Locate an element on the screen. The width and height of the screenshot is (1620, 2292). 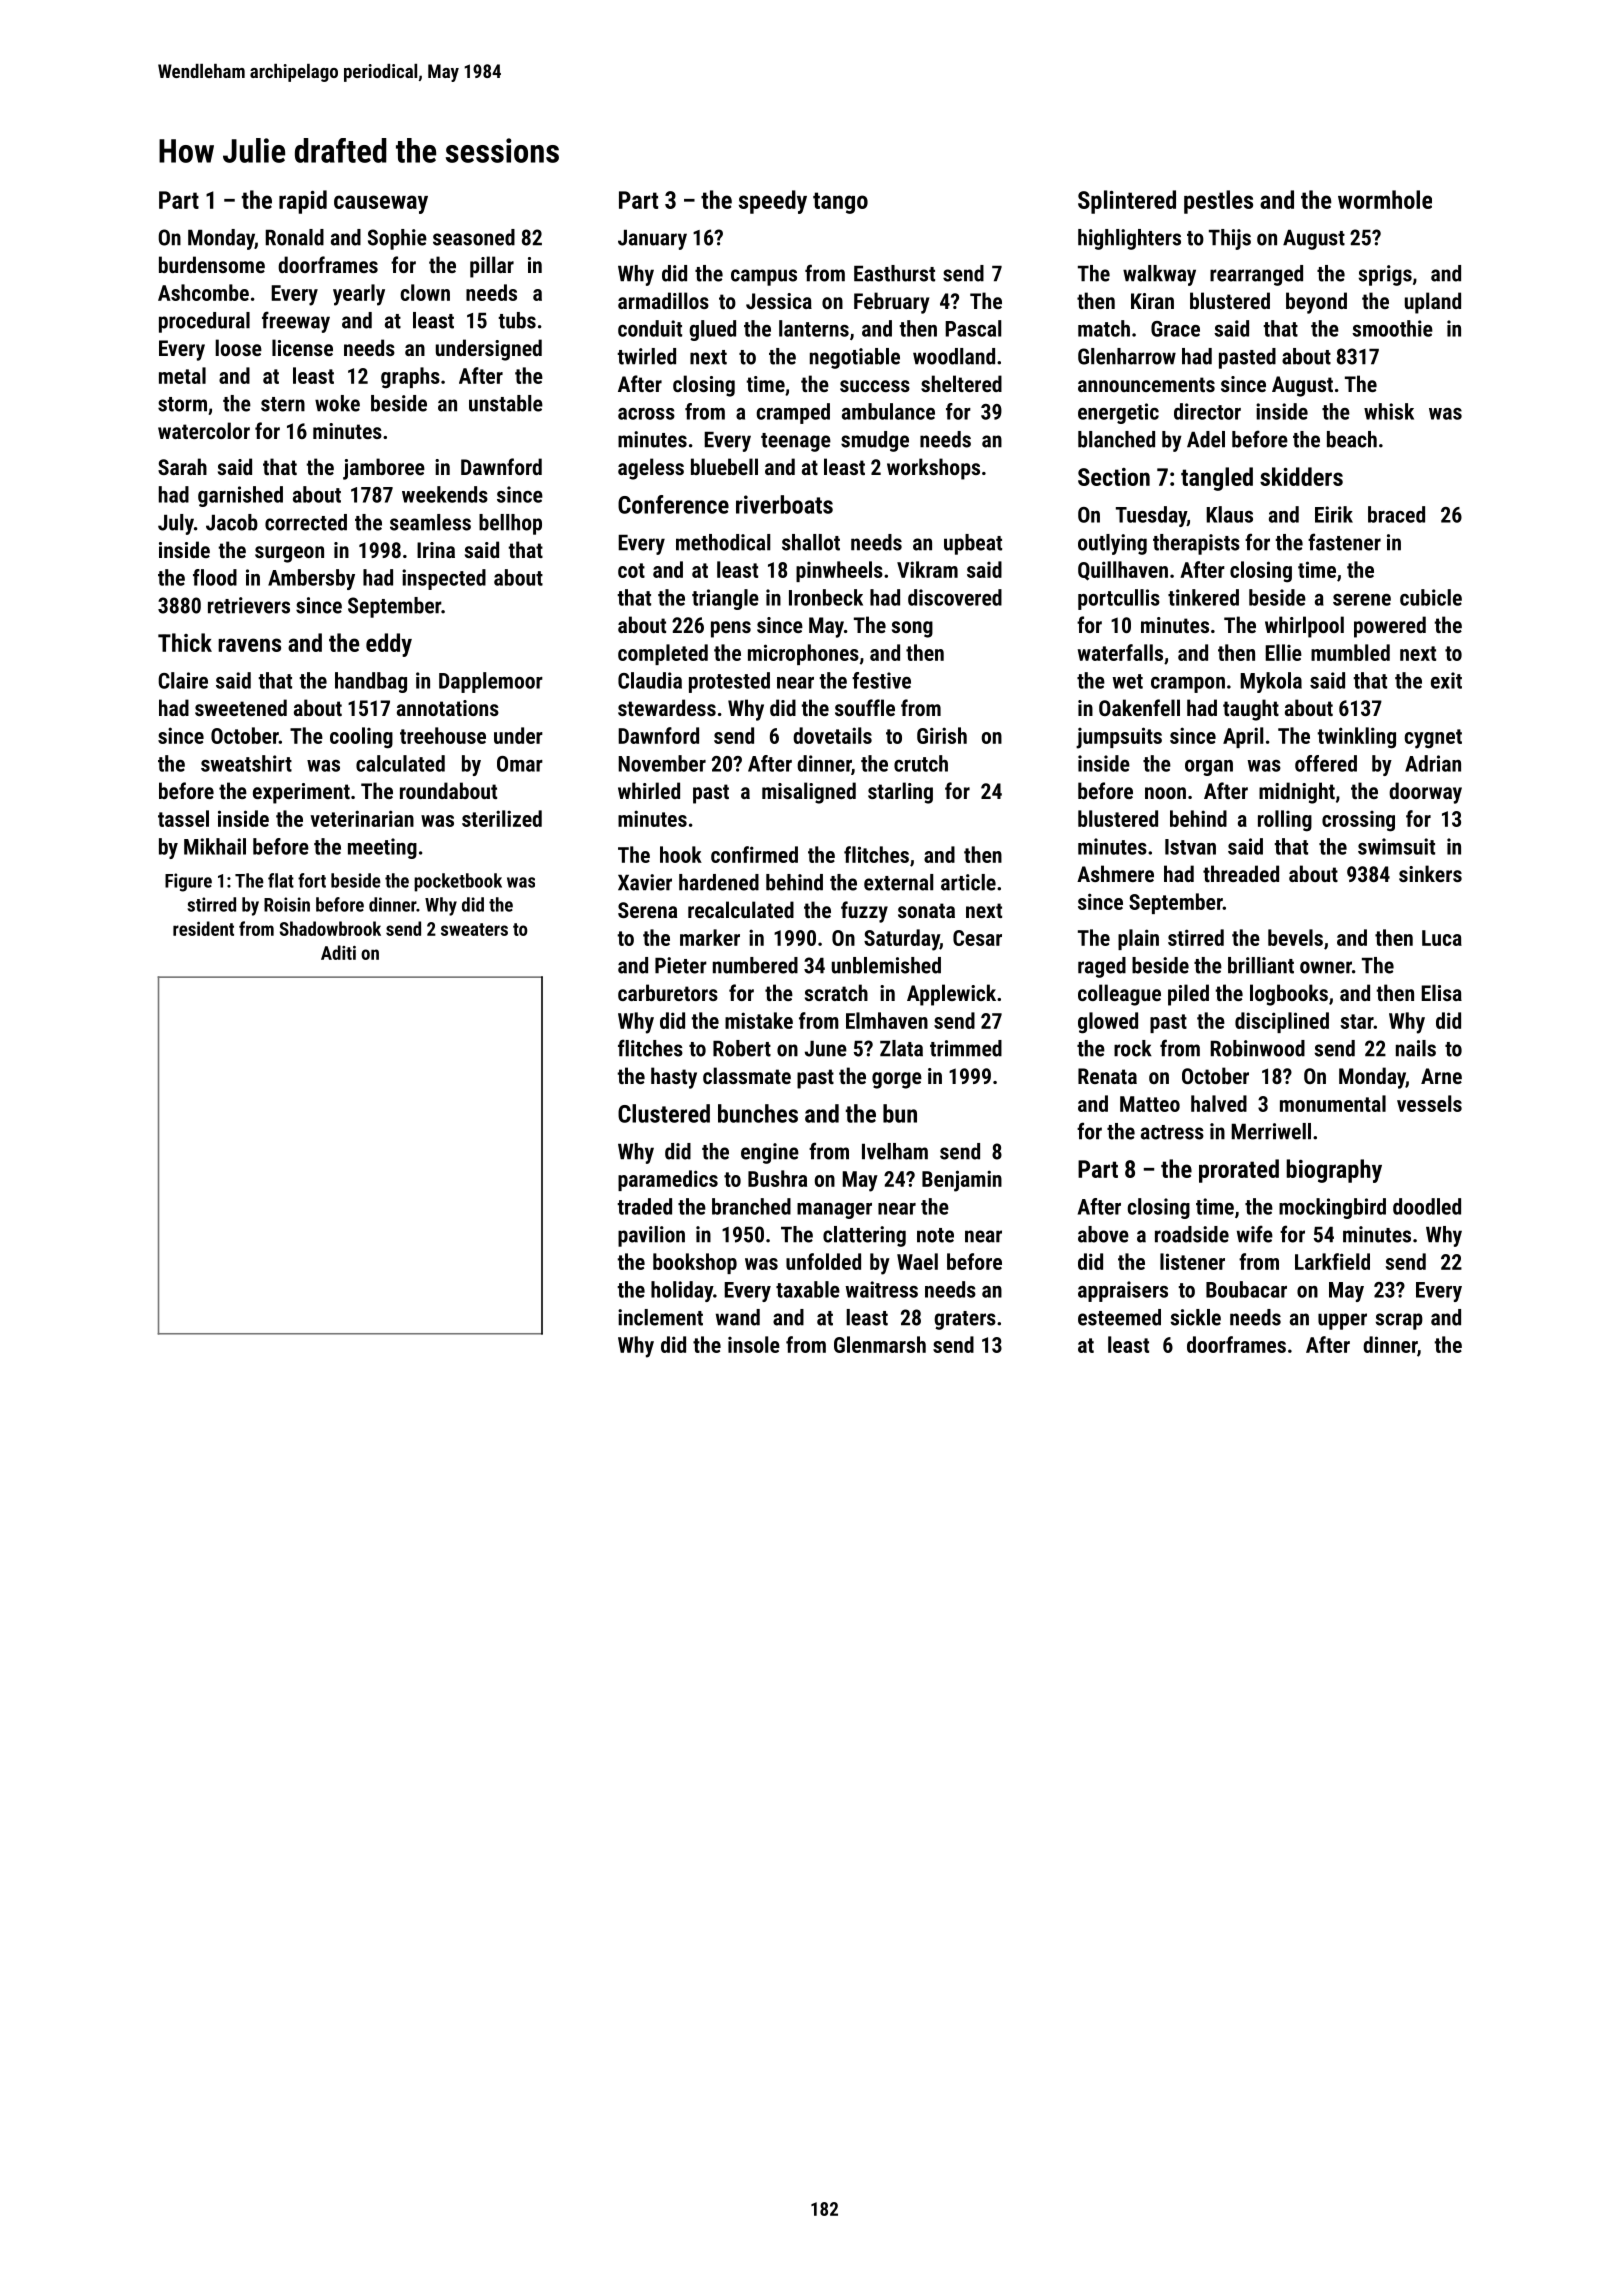
Arne is located at coordinates (1441, 1076).
